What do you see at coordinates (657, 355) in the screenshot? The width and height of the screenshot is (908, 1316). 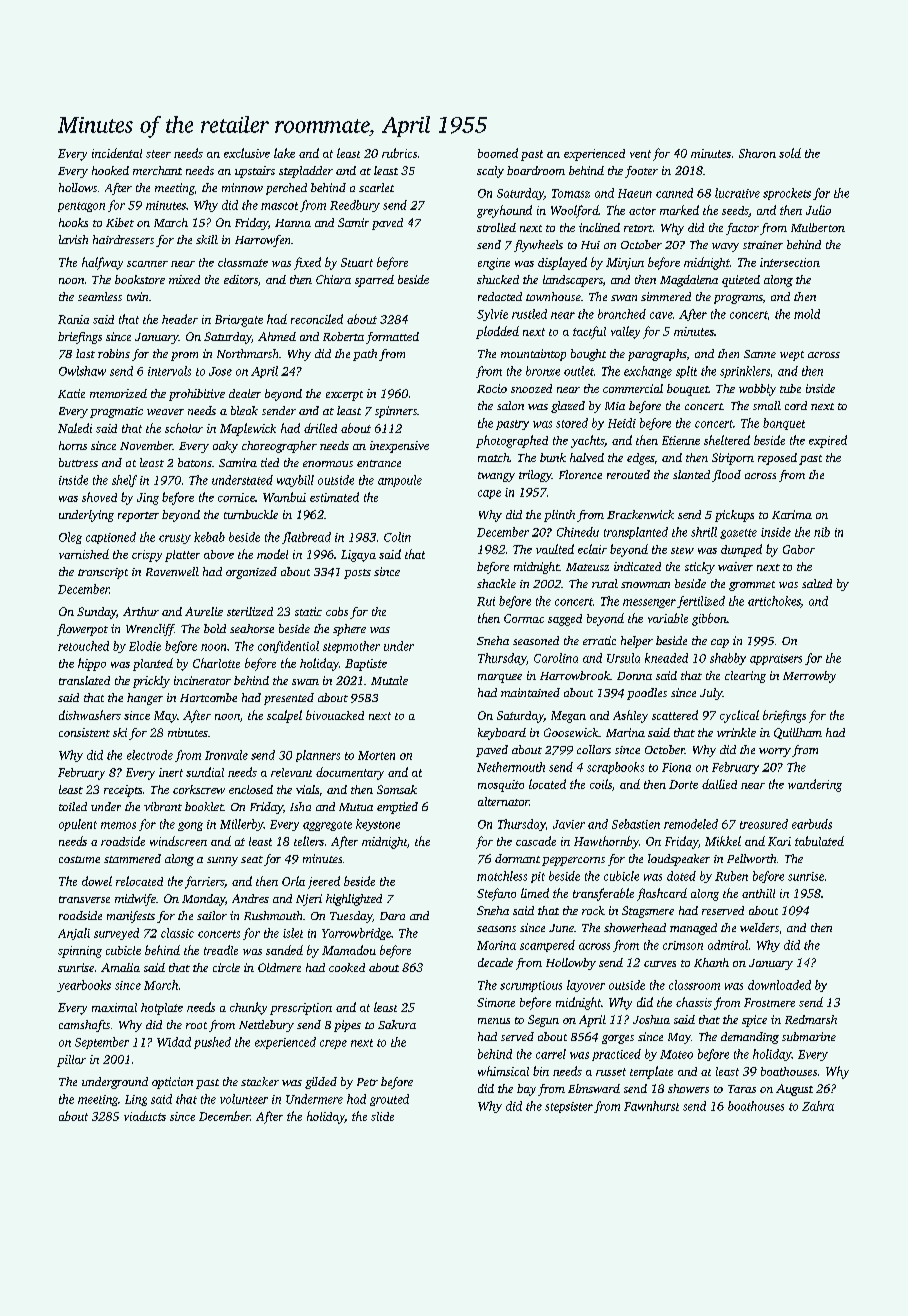 I see `paragraphs` at bounding box center [657, 355].
